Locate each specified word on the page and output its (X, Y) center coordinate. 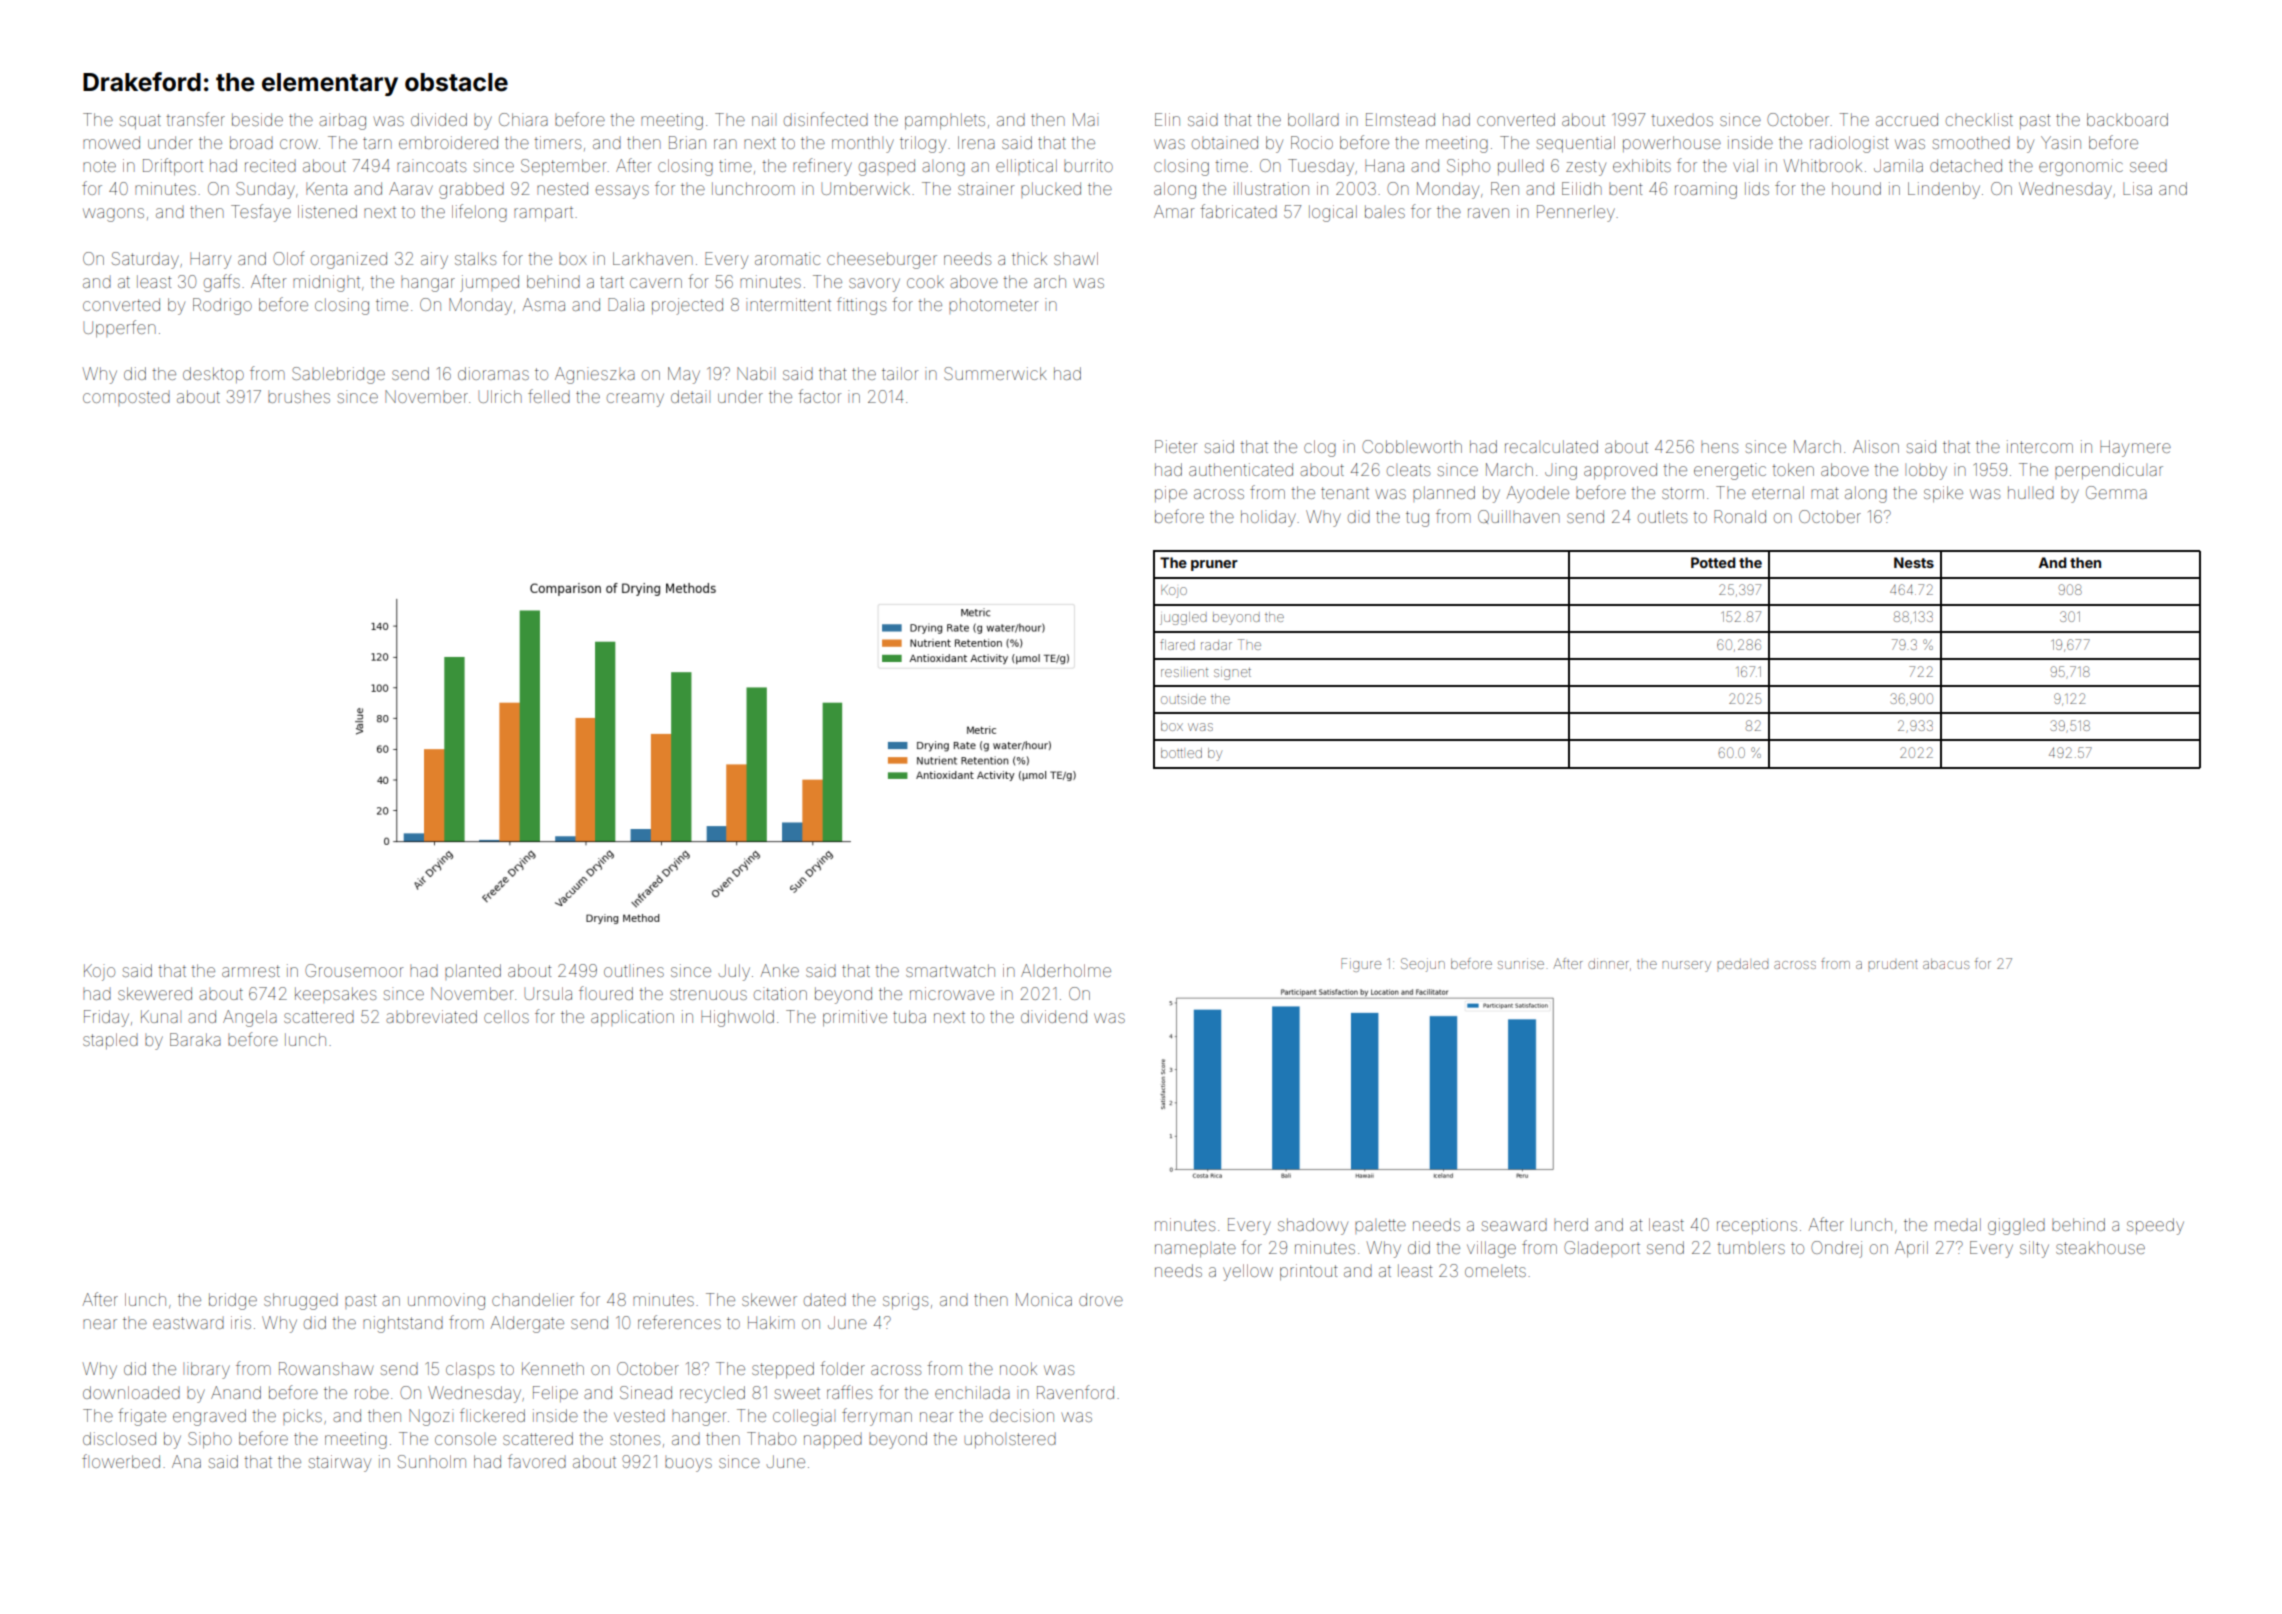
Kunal (159, 1016)
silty (2034, 1249)
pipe (1171, 494)
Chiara (523, 119)
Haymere (2135, 448)
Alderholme (1066, 970)
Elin (1167, 119)
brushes (299, 398)
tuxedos (1682, 121)
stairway (340, 1463)
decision (1022, 1415)
